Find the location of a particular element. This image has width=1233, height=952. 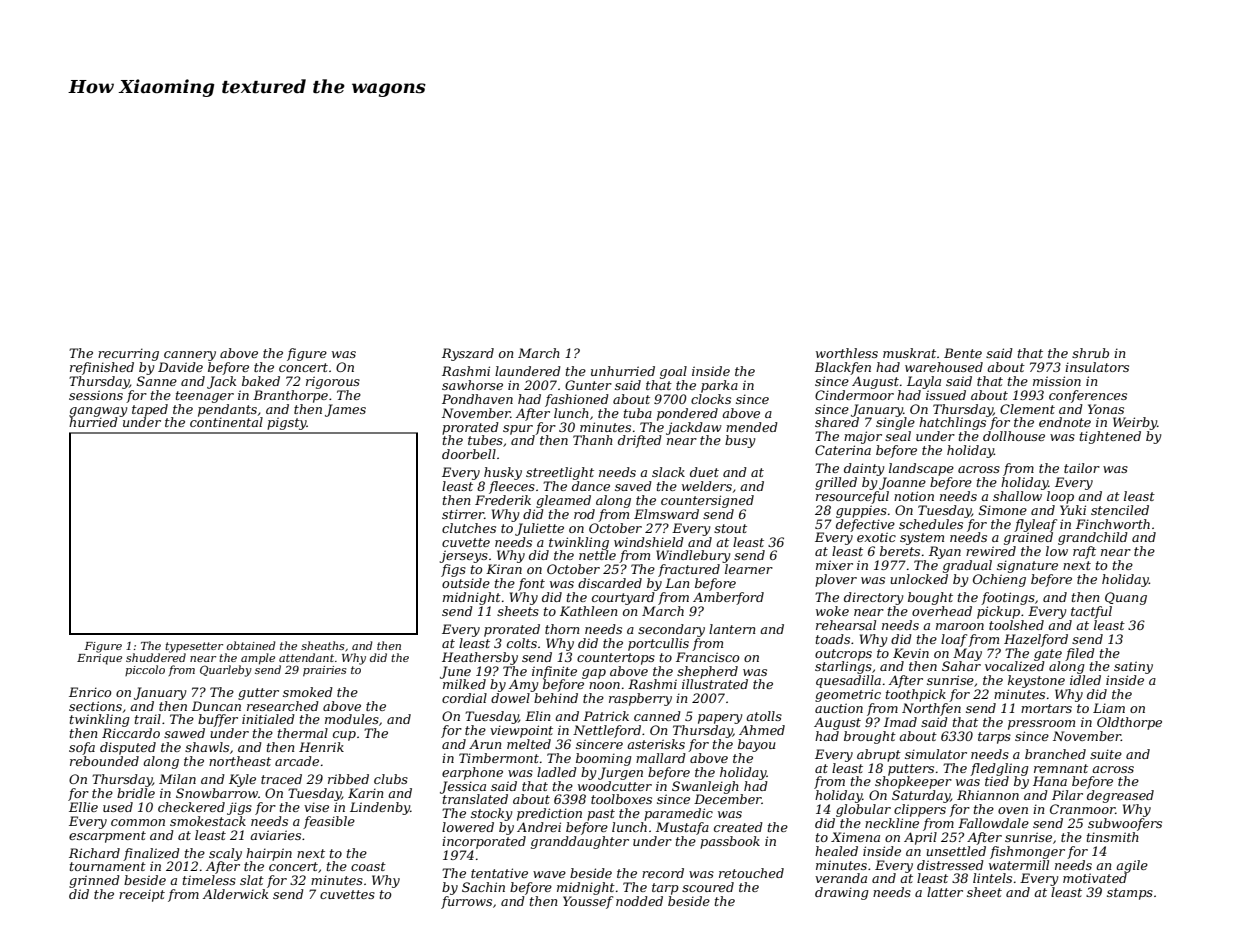

muskrat is located at coordinates (909, 353).
